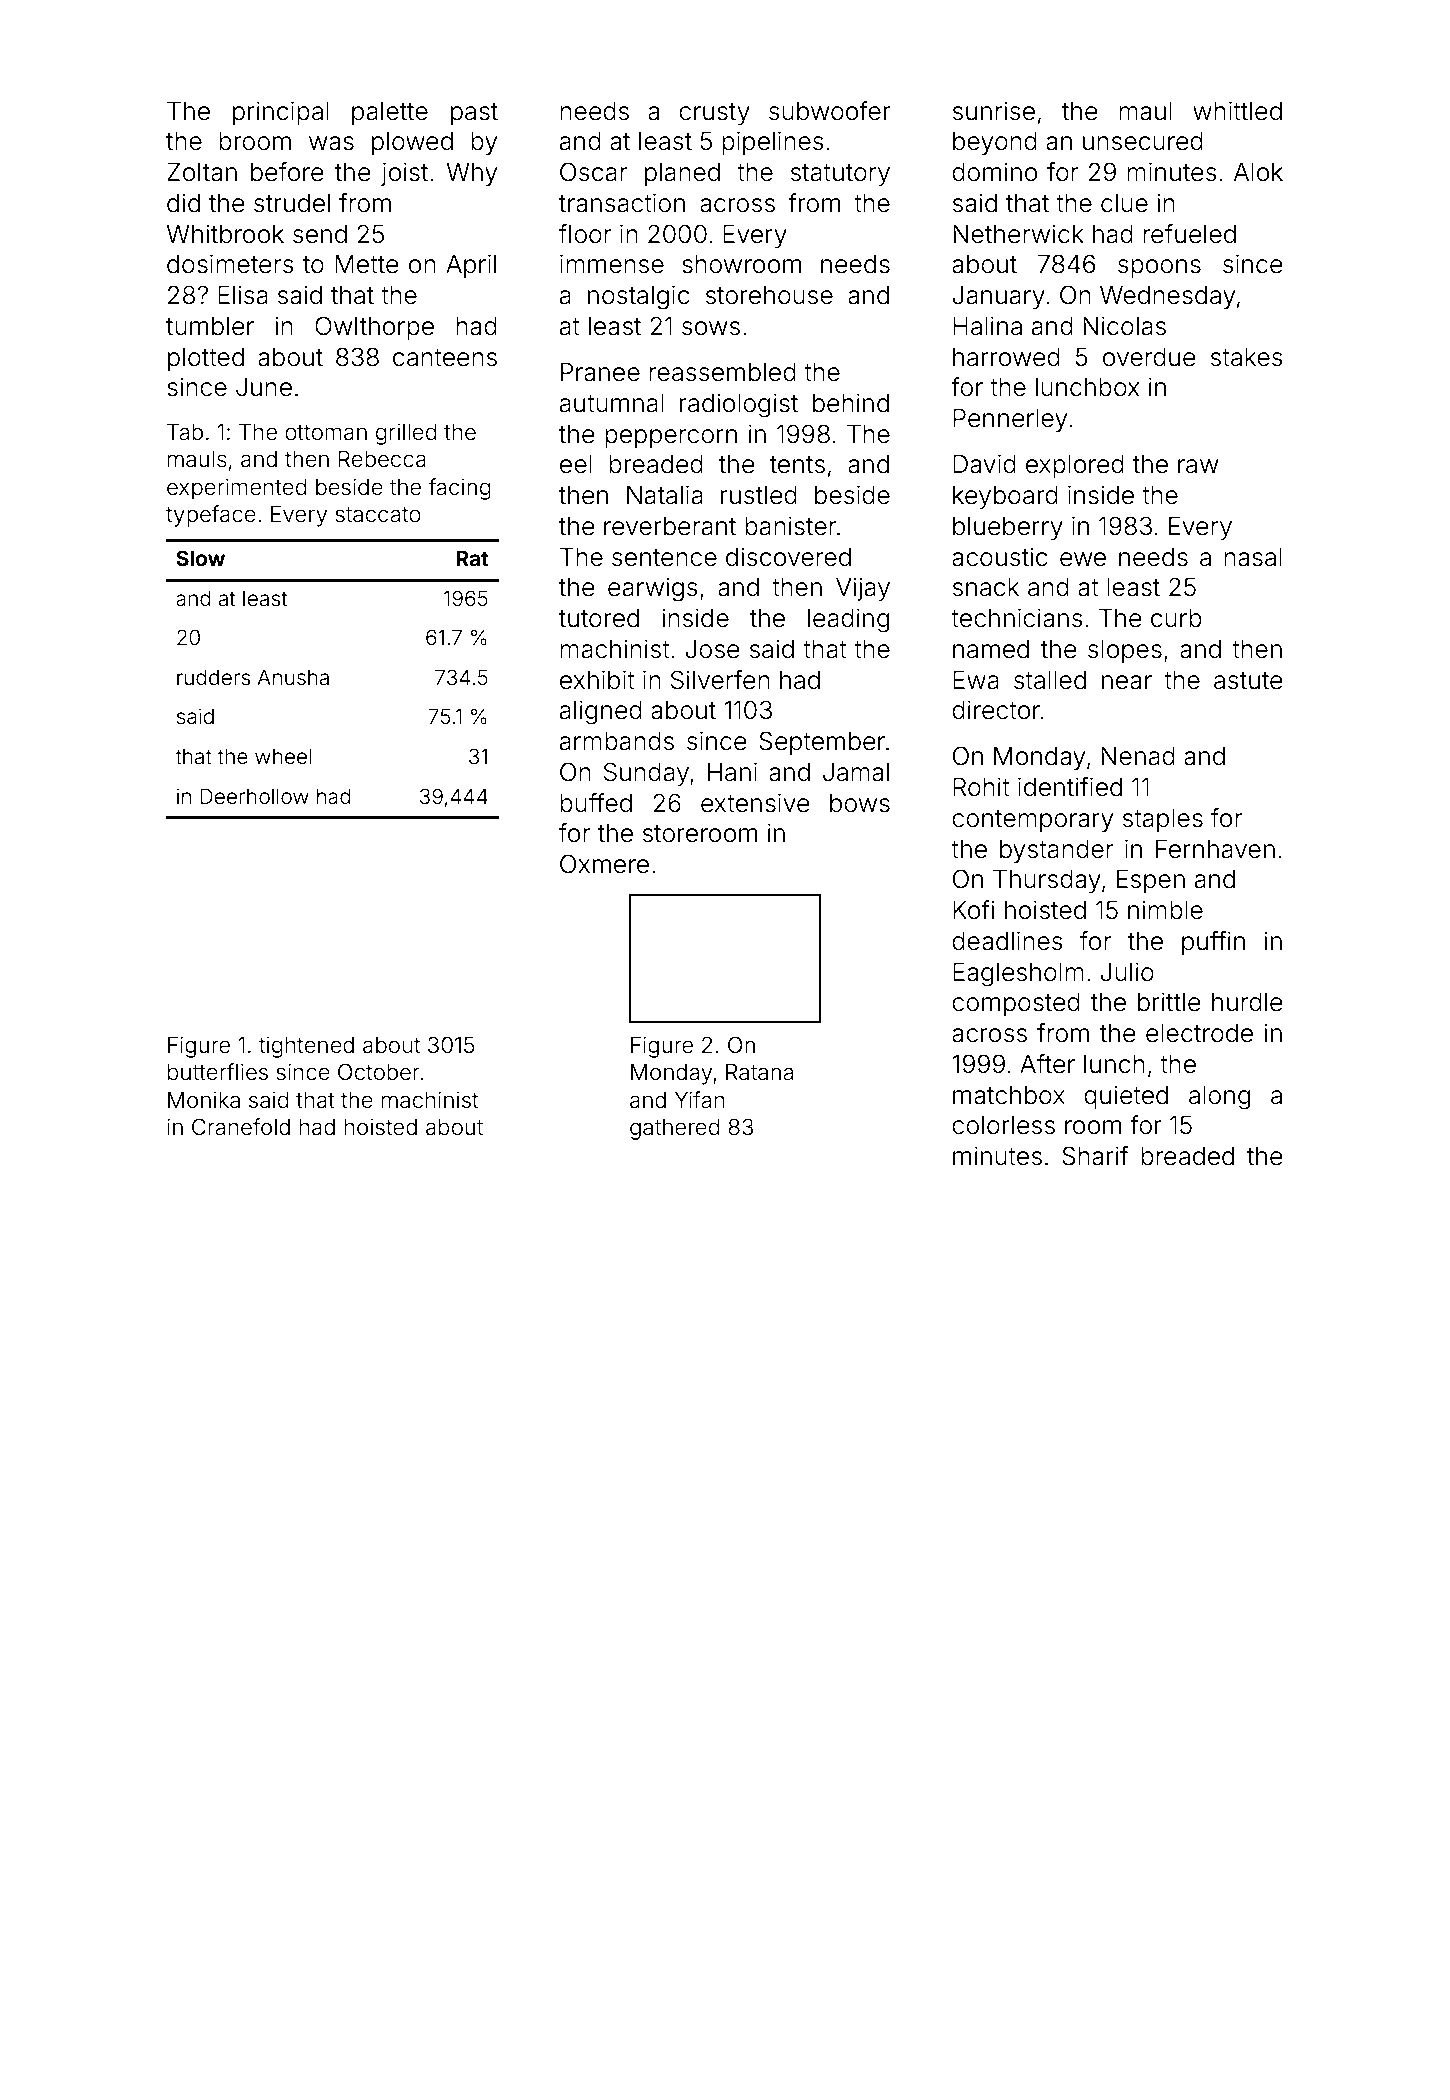 The width and height of the image is (1450, 2100). I want to click on banister, so click(790, 526).
